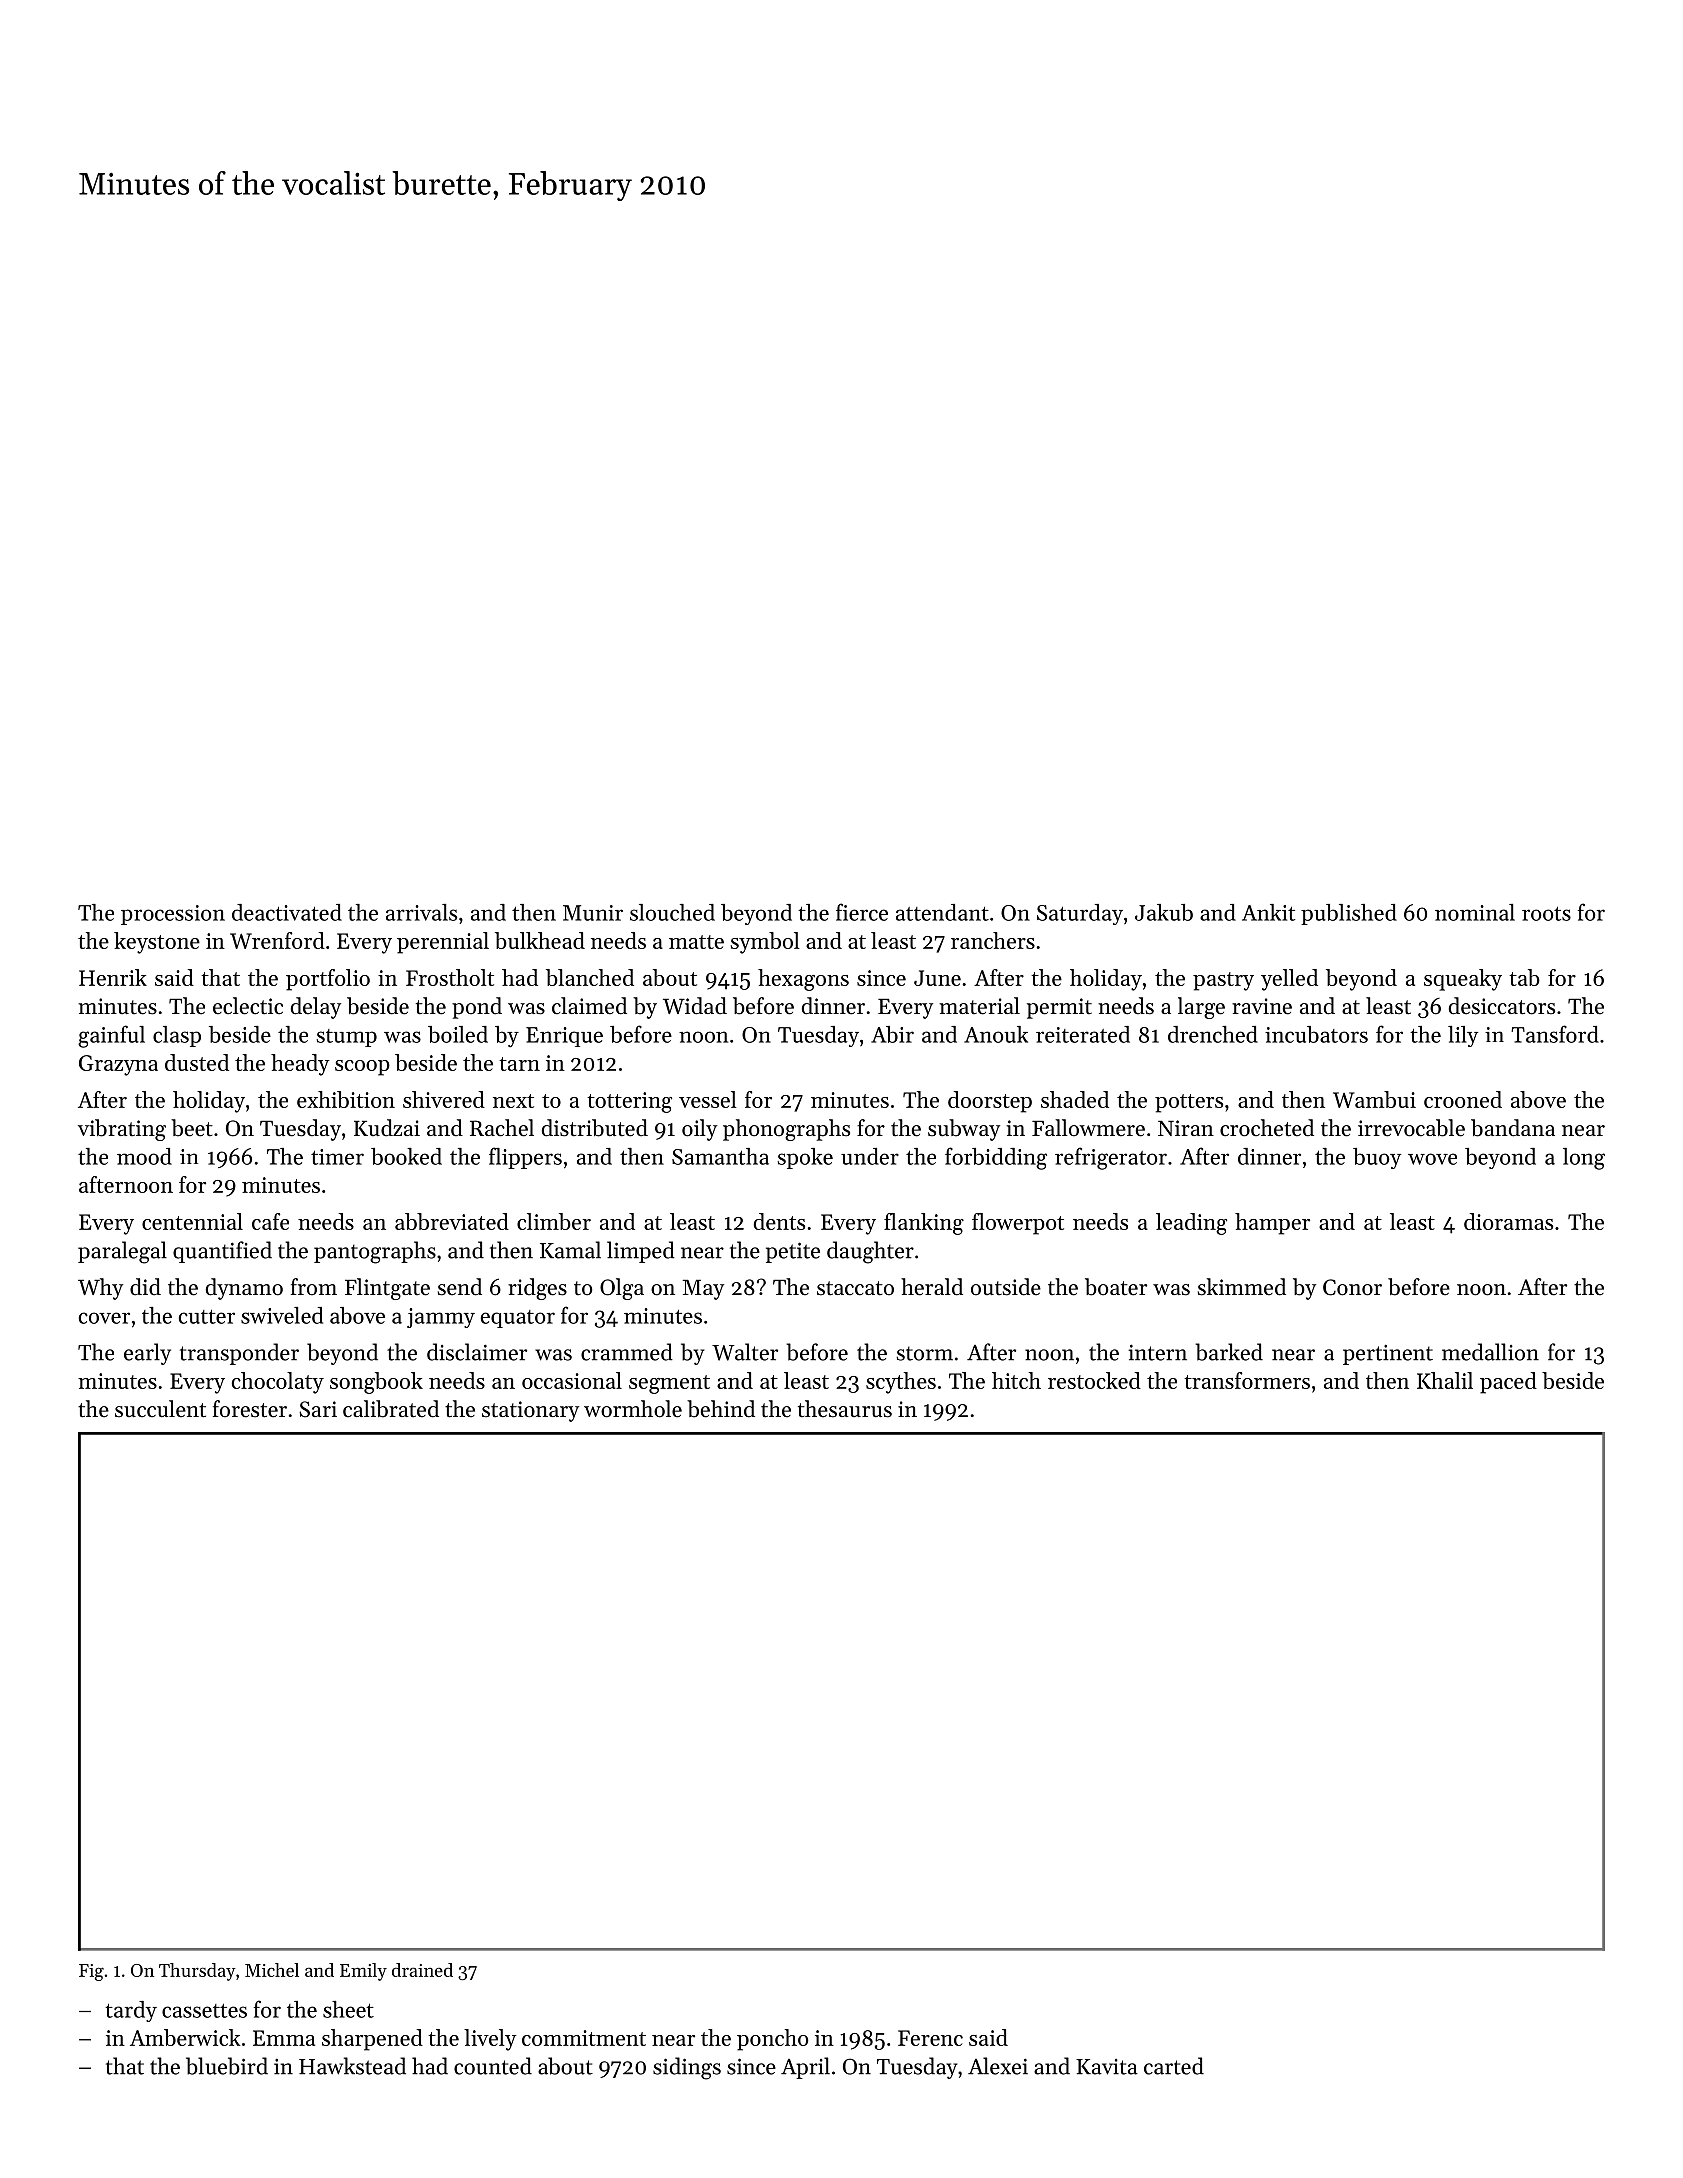  Describe the element at coordinates (1546, 914) in the image. I see `roots` at that location.
